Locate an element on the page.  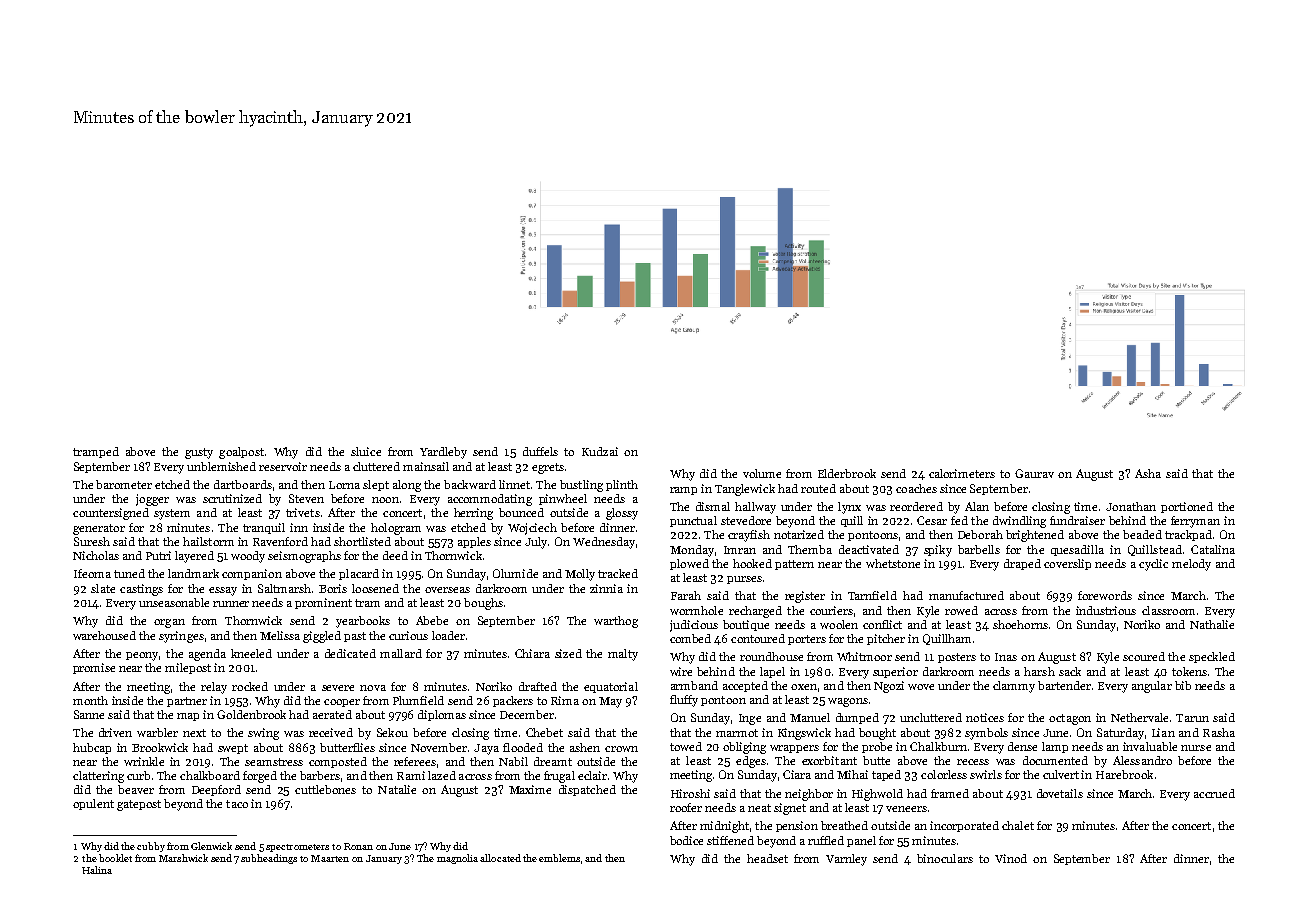
kneeled is located at coordinates (251, 653).
